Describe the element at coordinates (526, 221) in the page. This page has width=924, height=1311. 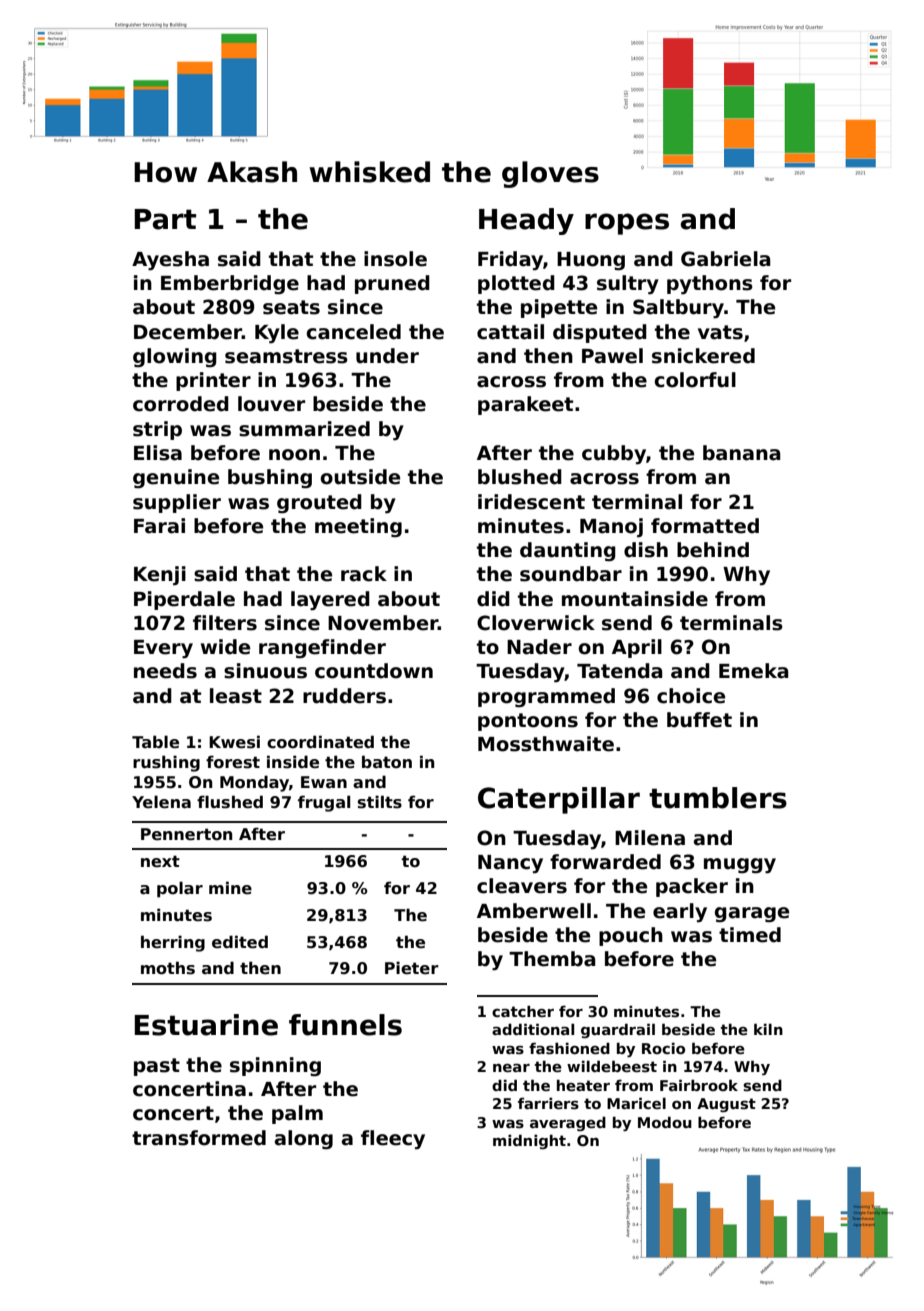
I see `Heady` at that location.
